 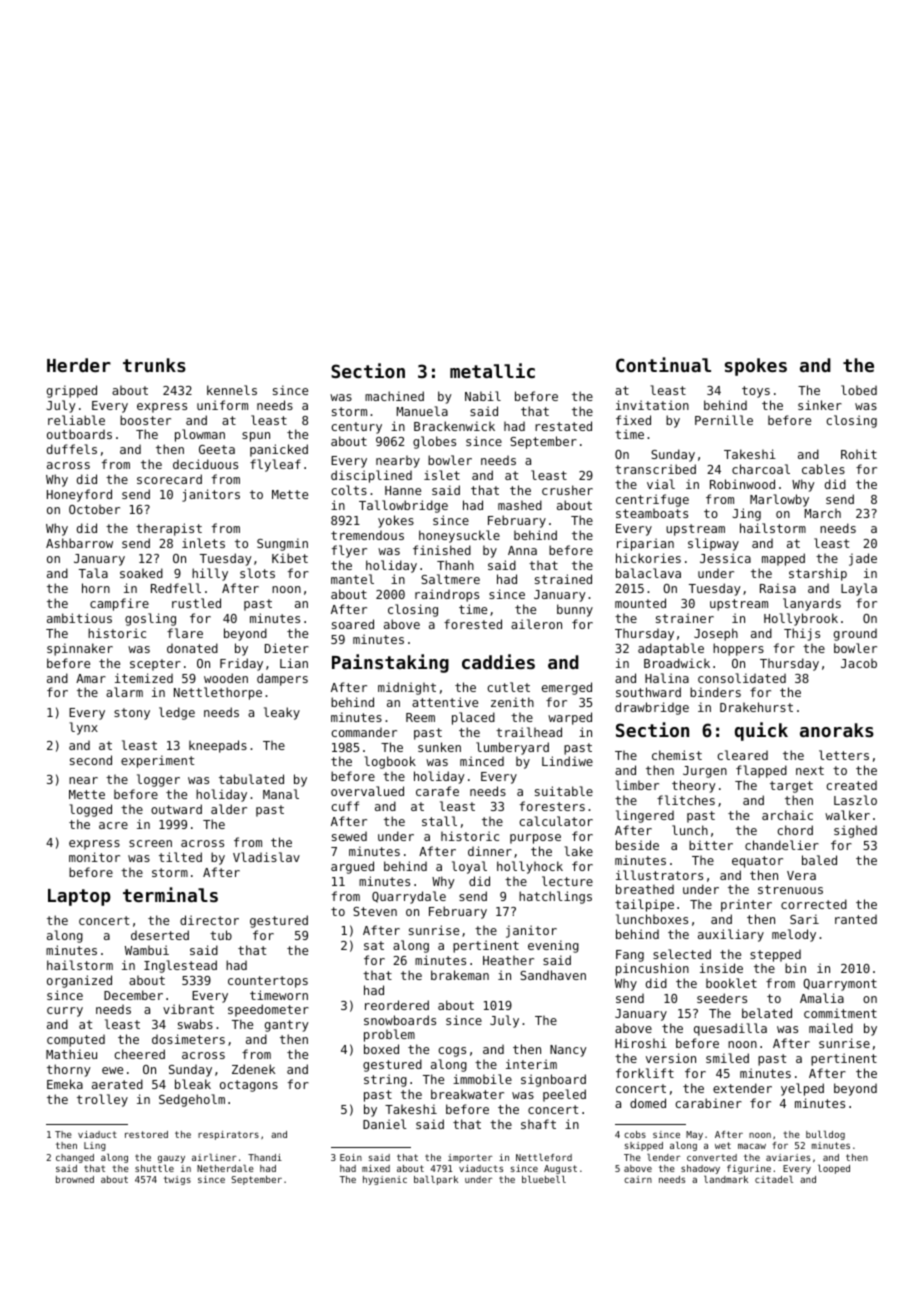 What do you see at coordinates (470, 1158) in the screenshot?
I see `importer` at bounding box center [470, 1158].
